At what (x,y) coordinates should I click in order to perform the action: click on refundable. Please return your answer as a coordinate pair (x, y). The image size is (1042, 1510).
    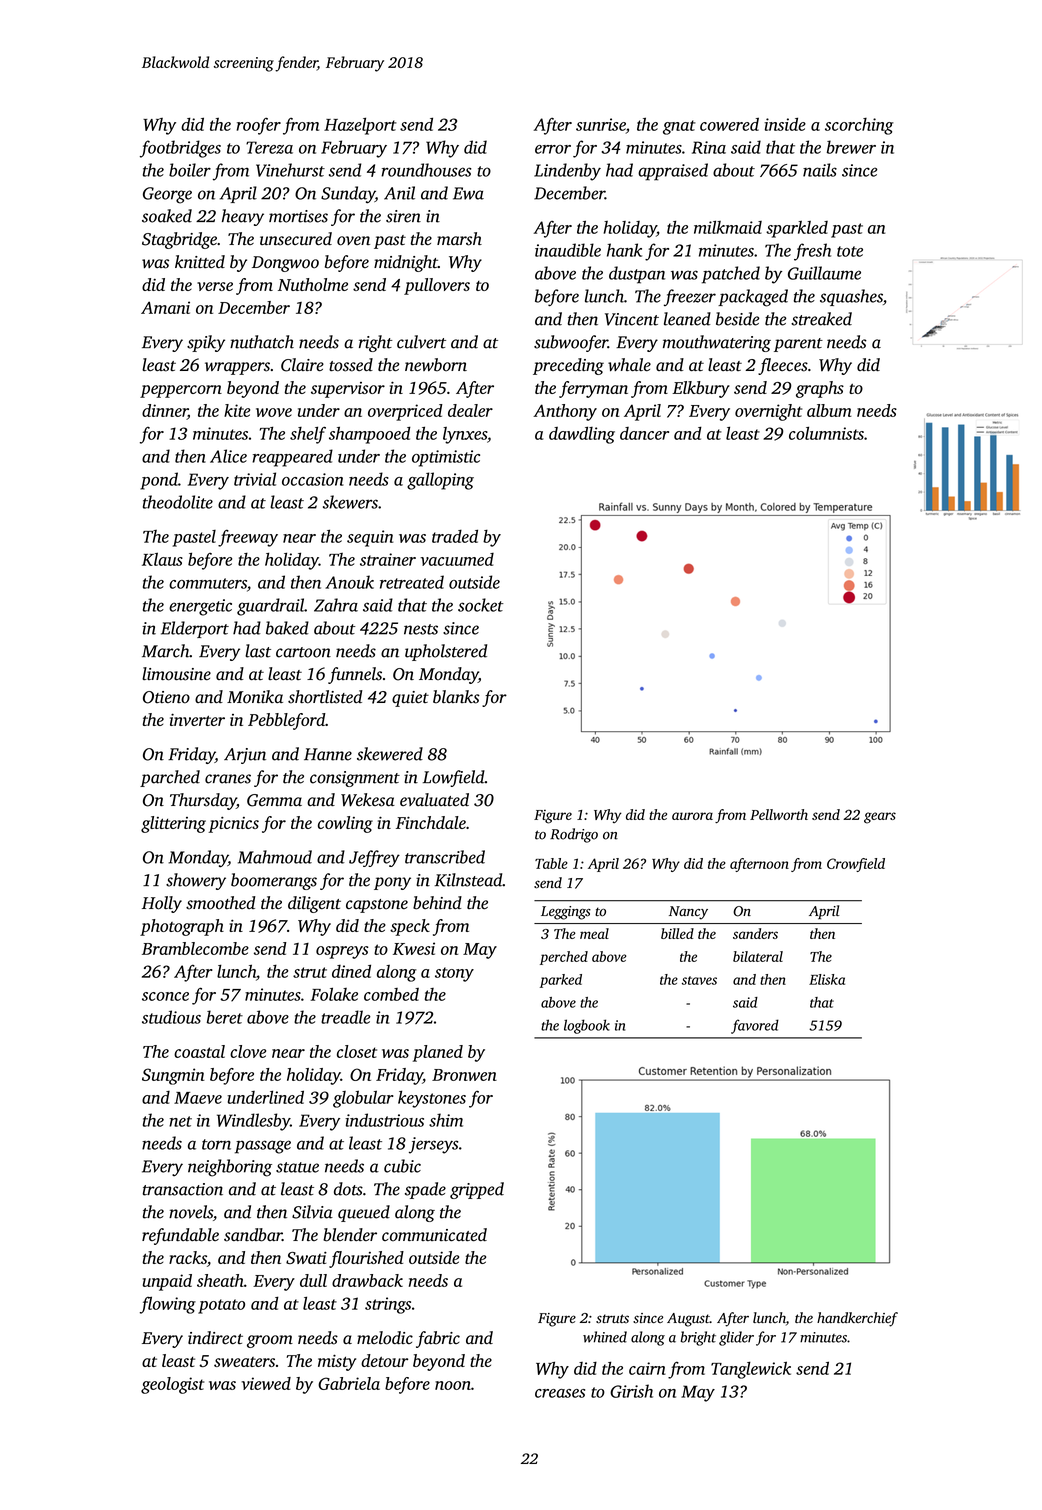
    Looking at the image, I should click on (180, 1236).
